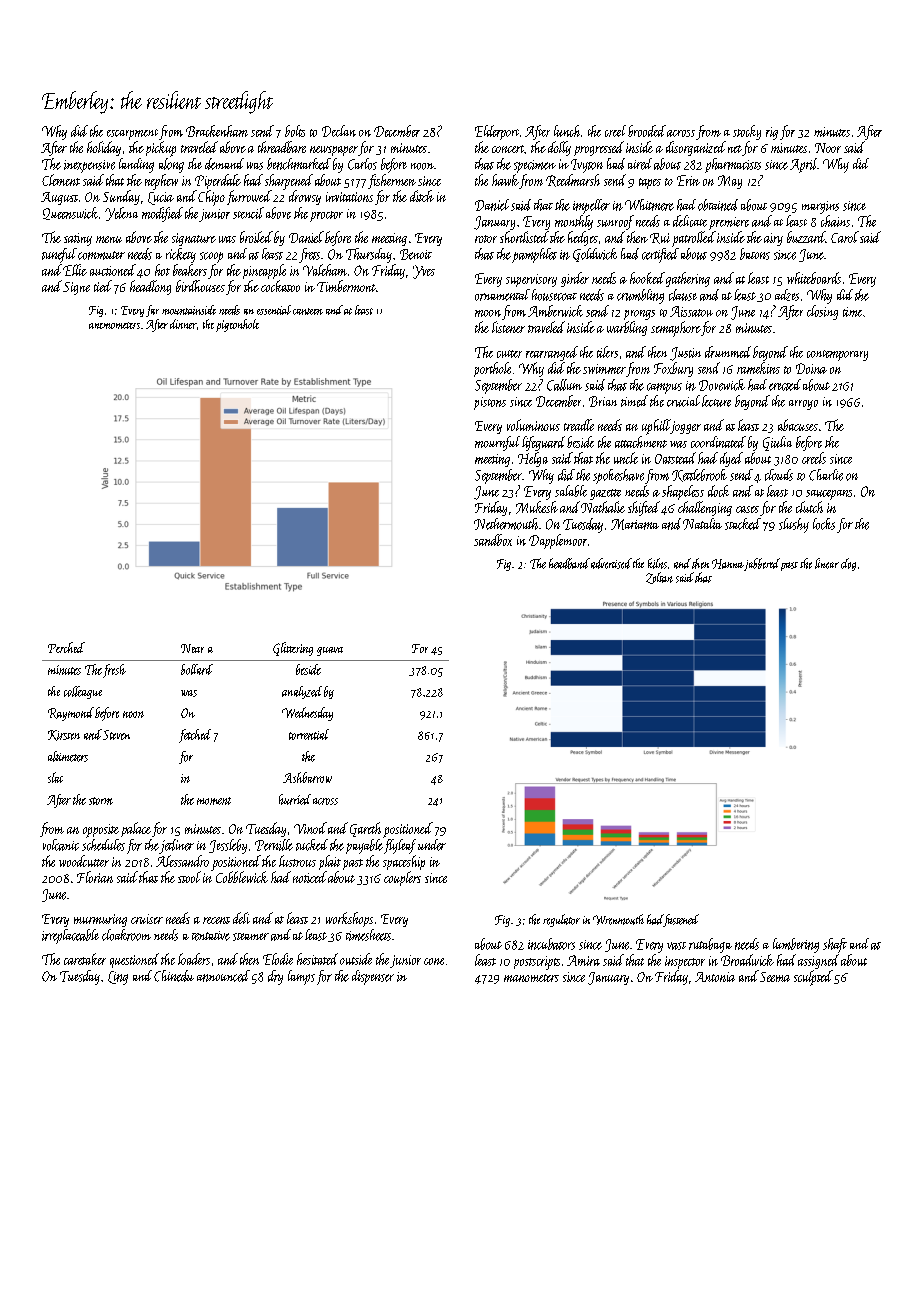 The image size is (924, 1308). I want to click on Carol, so click(845, 237).
